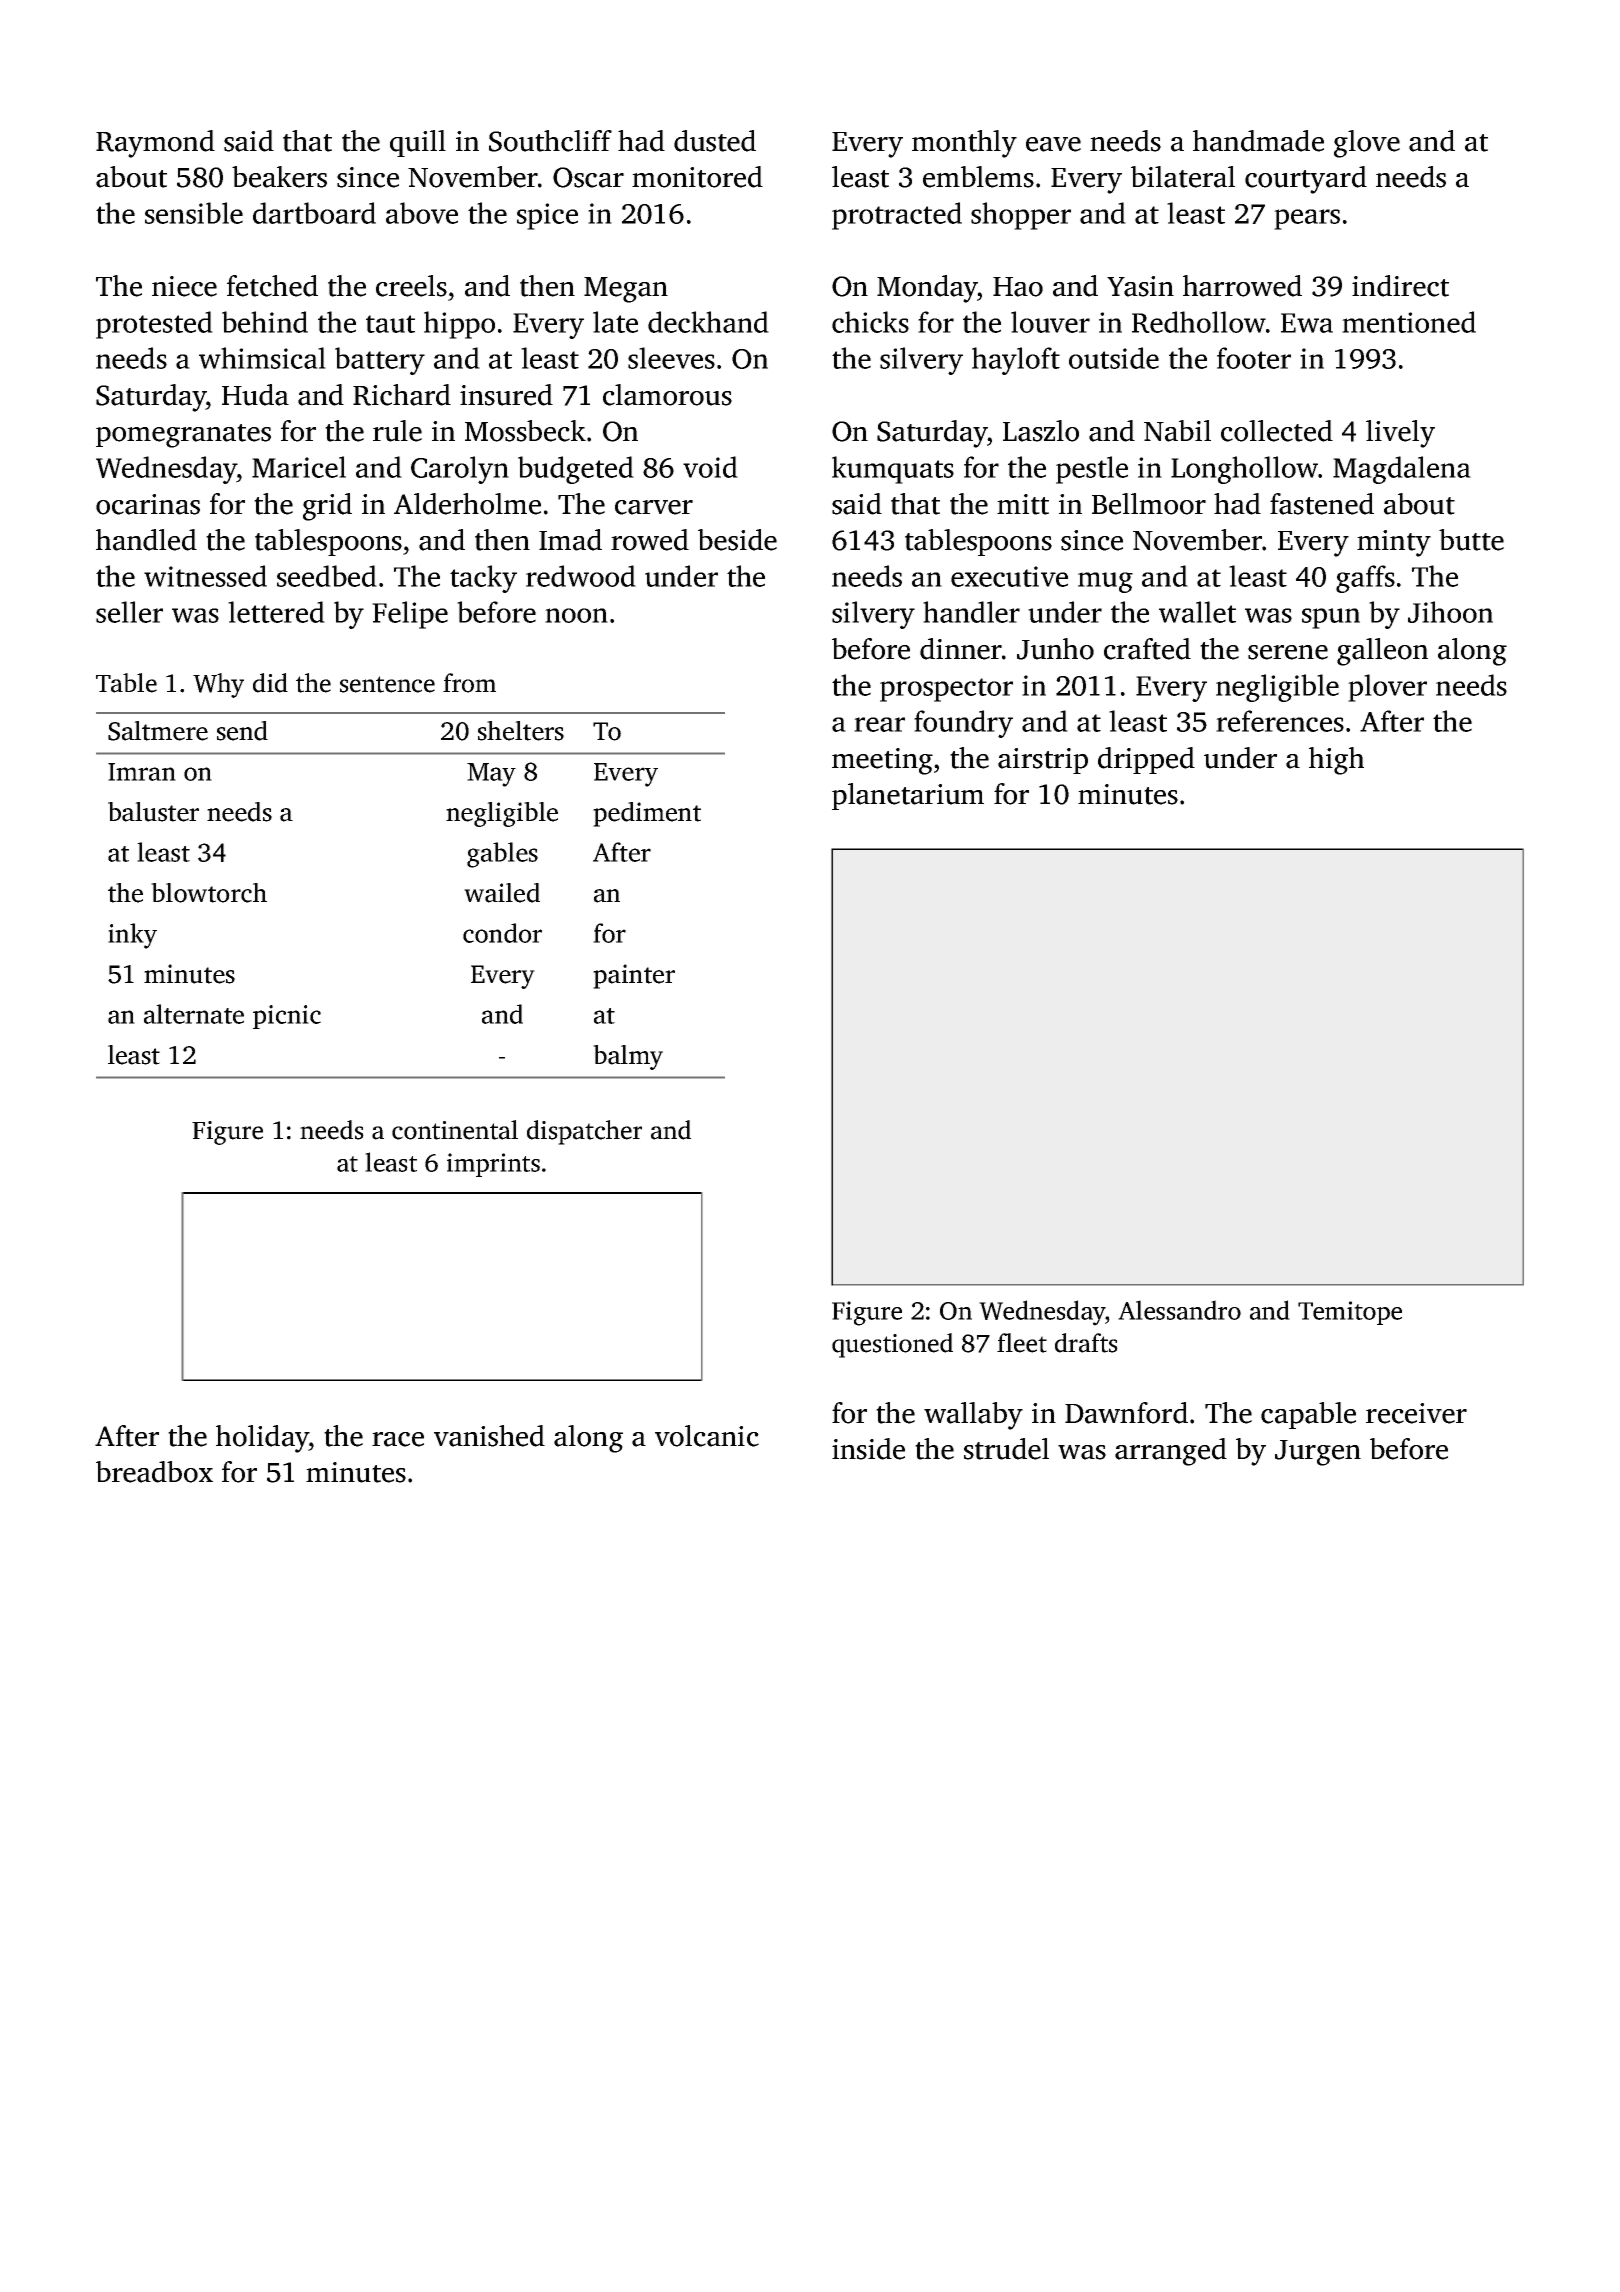 Image resolution: width=1620 pixels, height=2292 pixels. What do you see at coordinates (1336, 761) in the screenshot?
I see `high` at bounding box center [1336, 761].
